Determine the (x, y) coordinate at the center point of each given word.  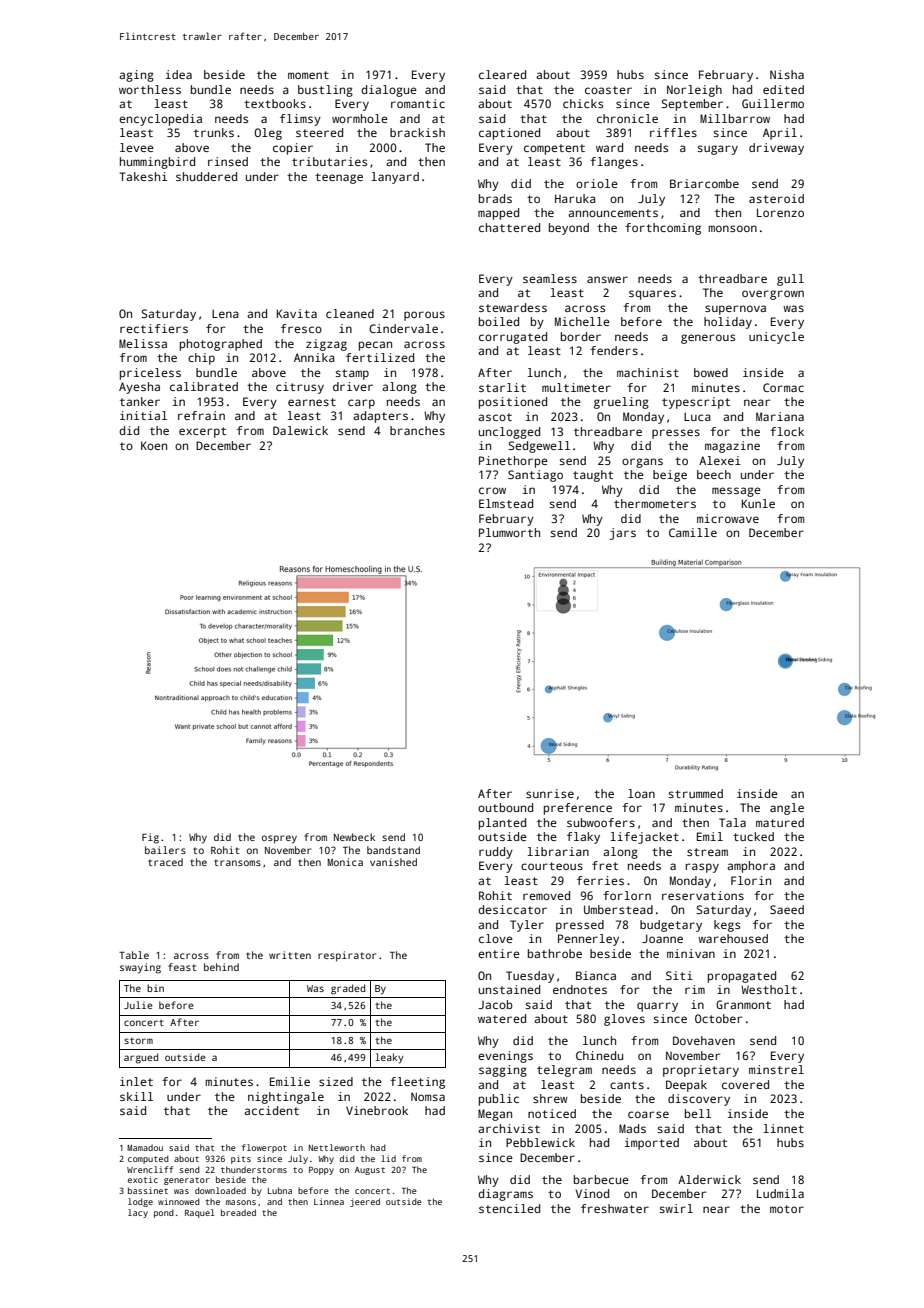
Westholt (769, 989)
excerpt (202, 432)
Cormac (783, 387)
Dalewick (300, 430)
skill (136, 1096)
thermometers (655, 503)
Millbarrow (735, 118)
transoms (237, 862)
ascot (495, 417)
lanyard (395, 178)
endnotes (580, 989)
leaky (389, 1058)
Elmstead (506, 503)
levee (137, 147)
